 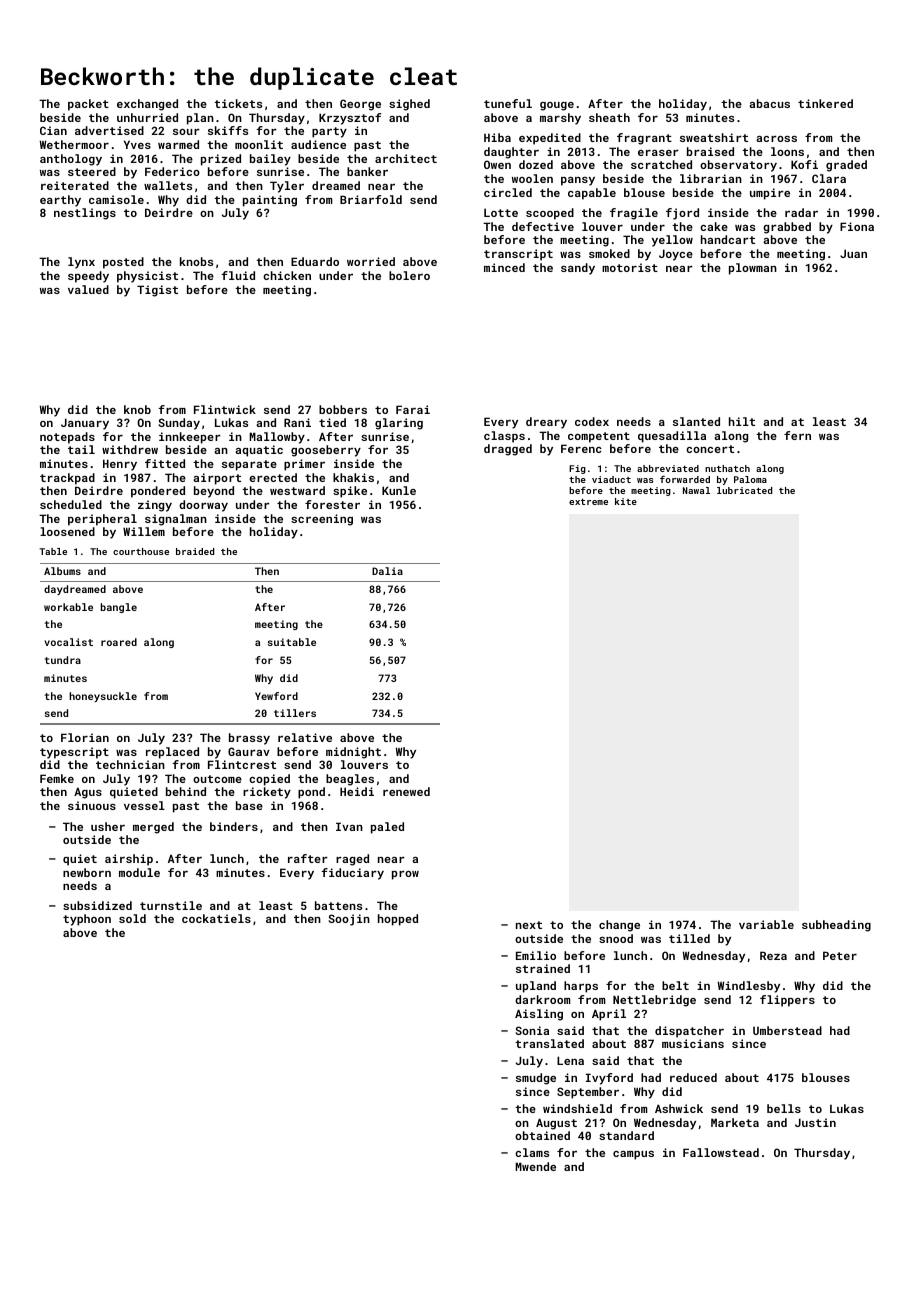 What do you see at coordinates (508, 103) in the screenshot?
I see `tuneful` at bounding box center [508, 103].
